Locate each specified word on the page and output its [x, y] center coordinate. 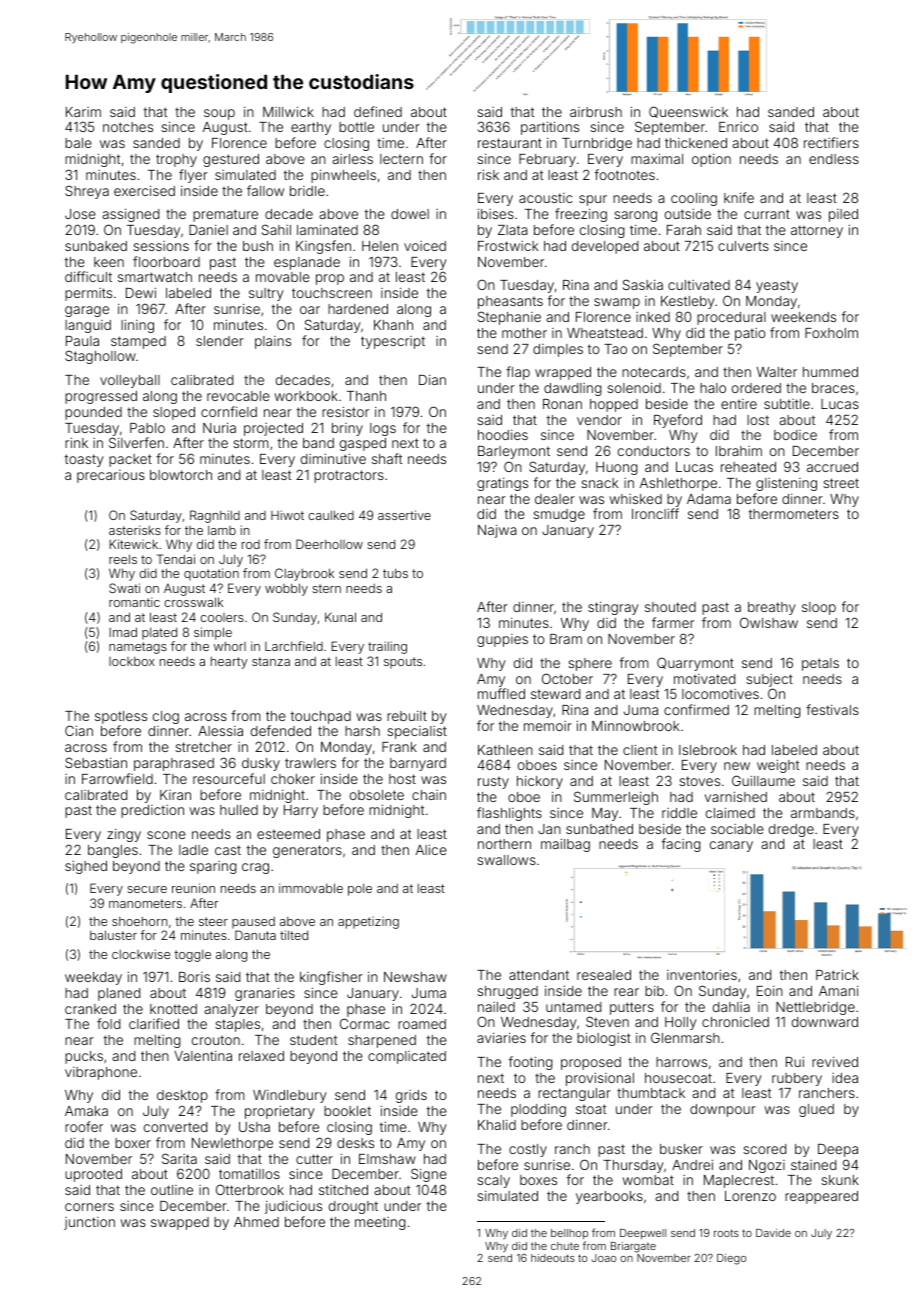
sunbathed [599, 829]
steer [213, 921]
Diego [731, 1259]
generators [307, 851]
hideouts [553, 1258]
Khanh [393, 325]
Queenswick [688, 112]
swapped [180, 1223]
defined [378, 111]
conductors [654, 451]
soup [219, 114]
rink [76, 442]
